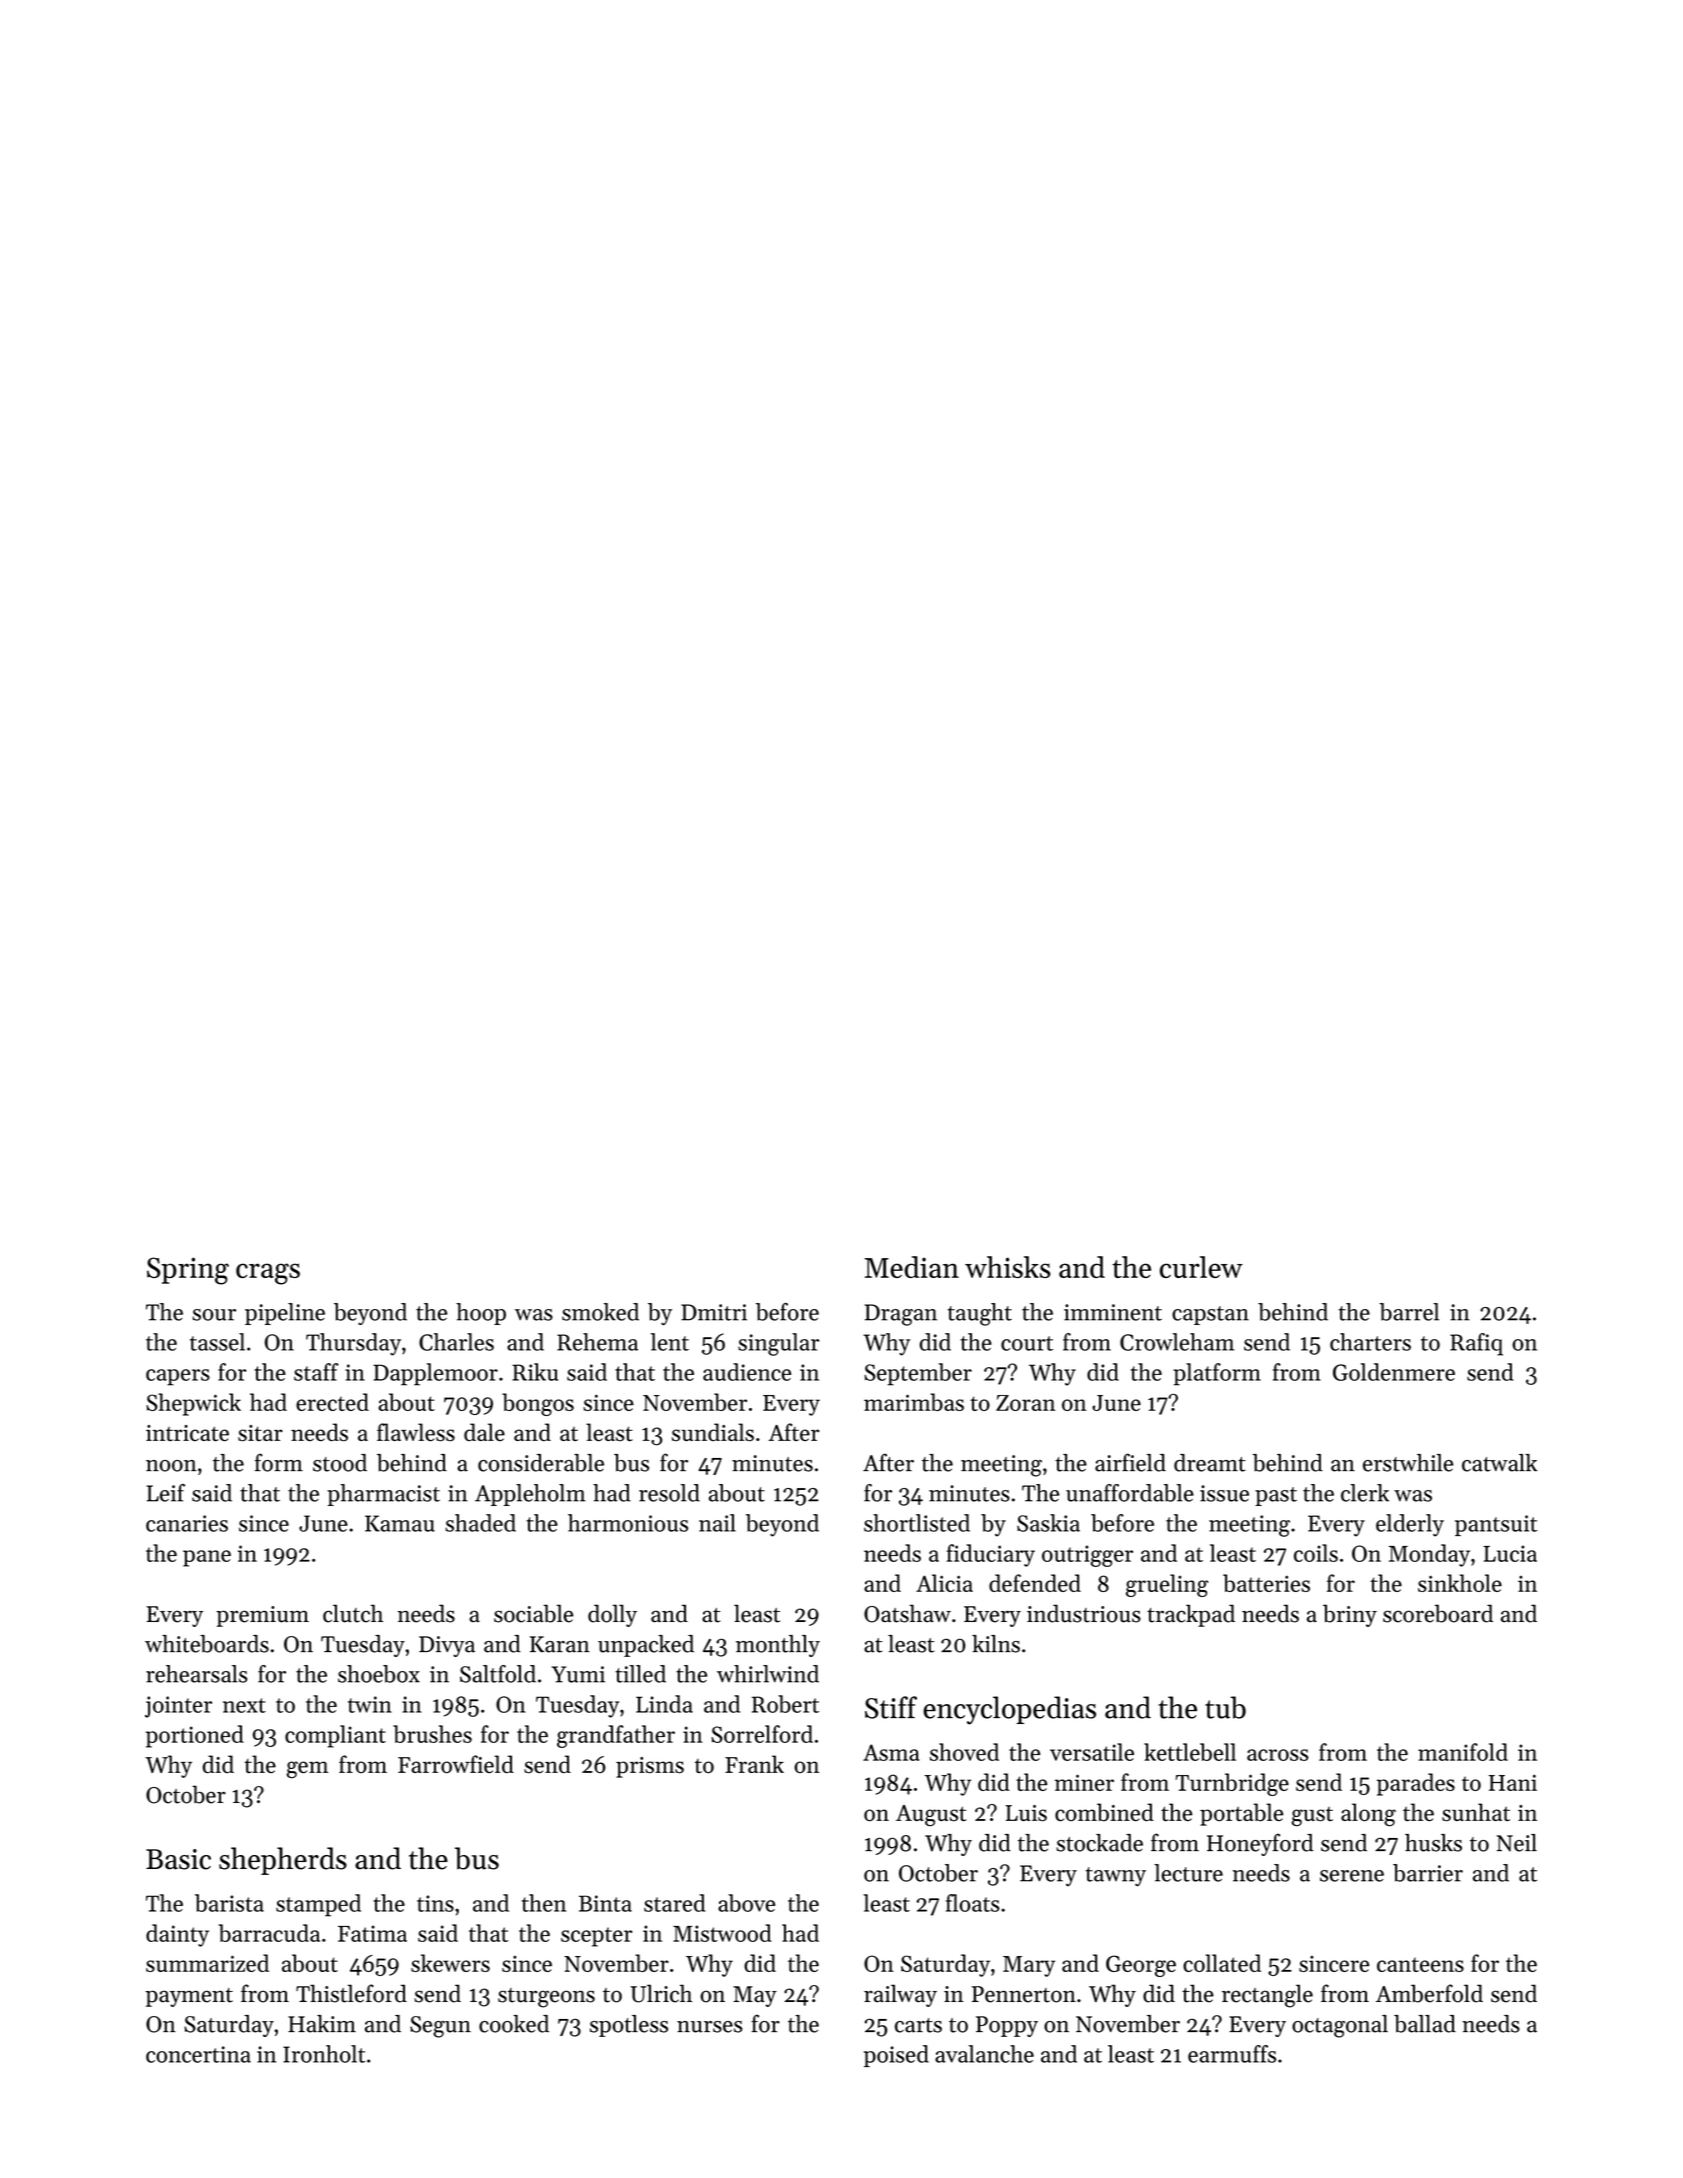  What do you see at coordinates (1266, 1583) in the document?
I see `batteries` at bounding box center [1266, 1583].
